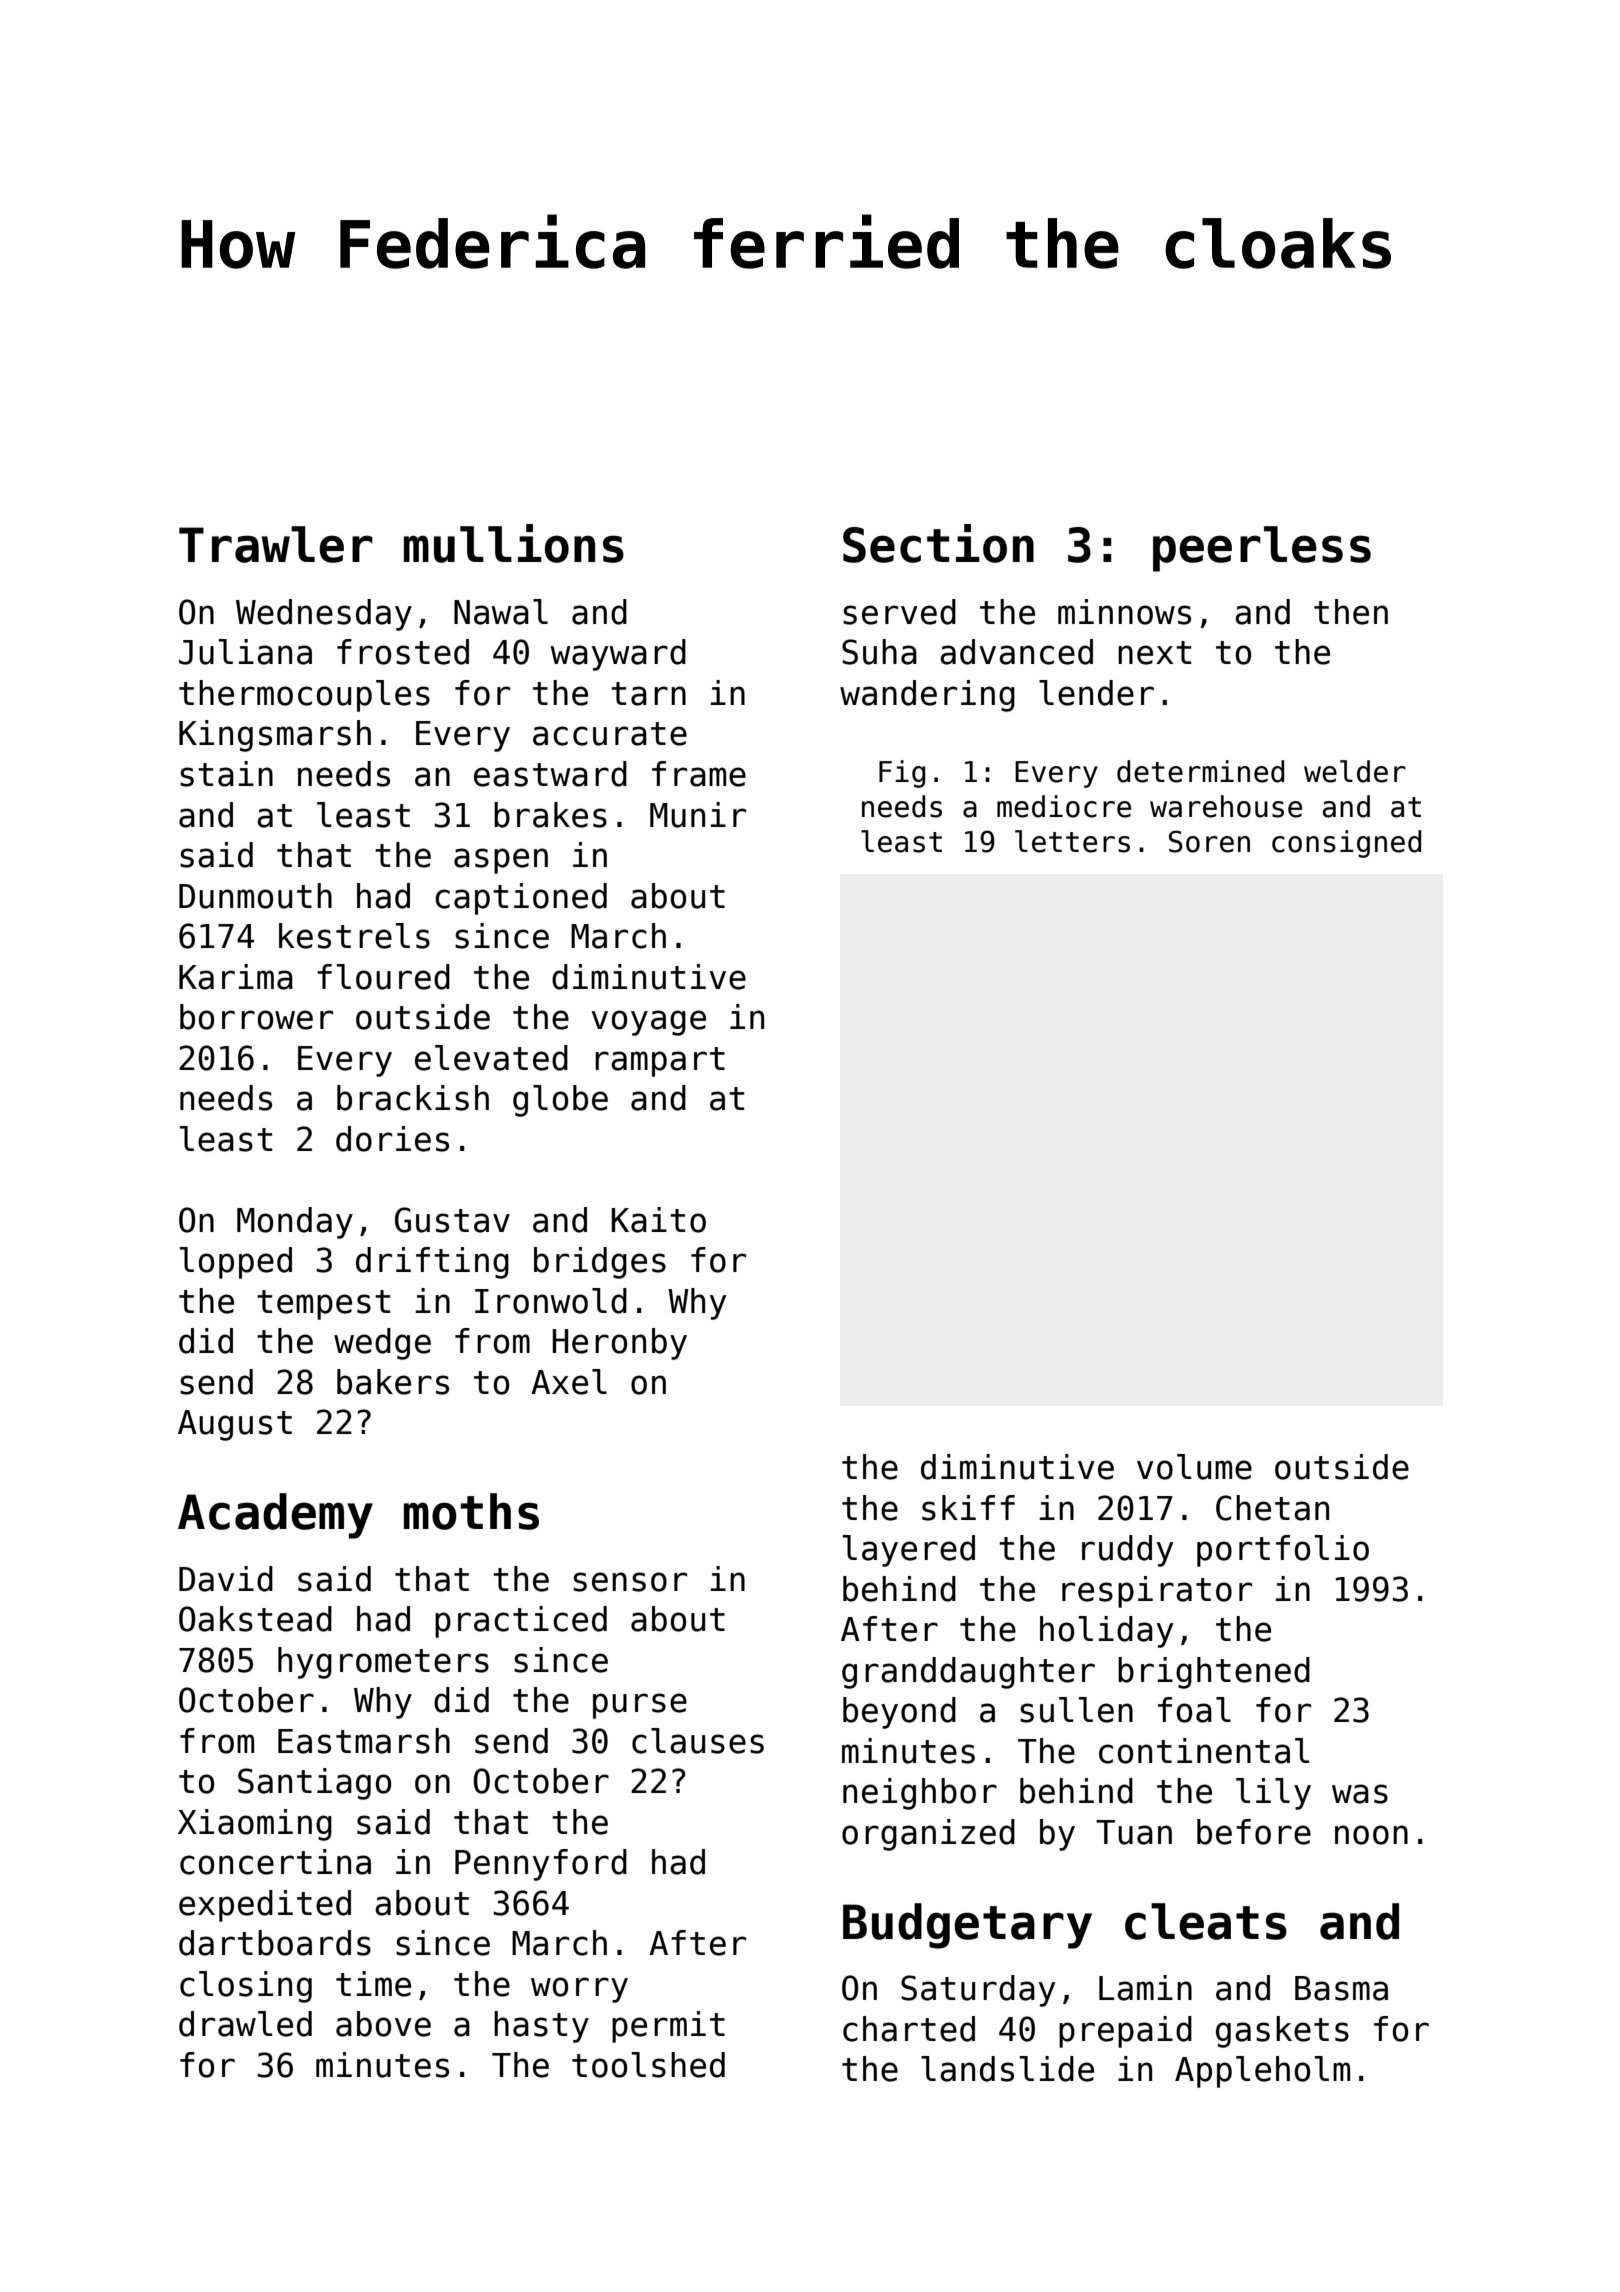  I want to click on Pennyford, so click(541, 1865).
